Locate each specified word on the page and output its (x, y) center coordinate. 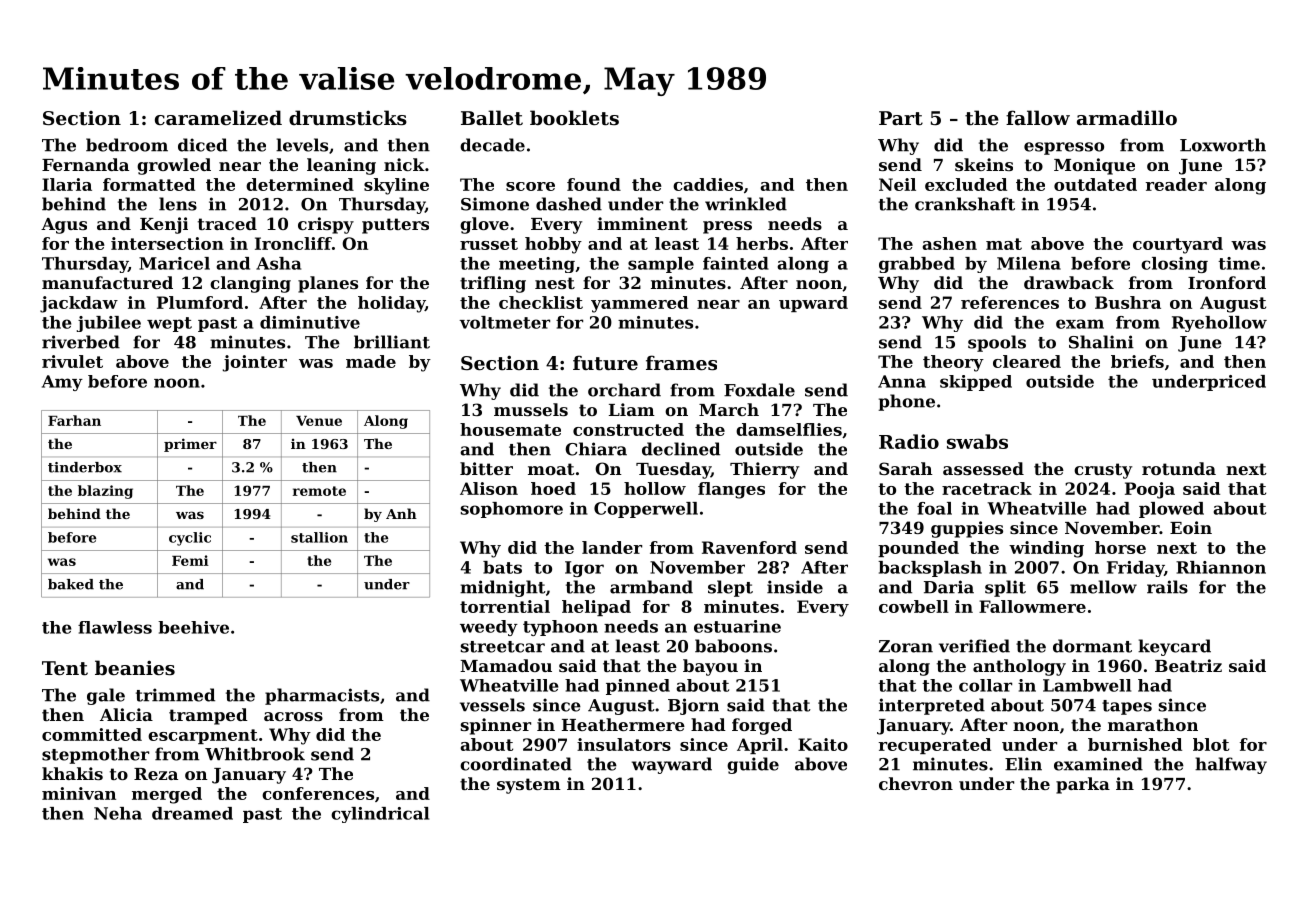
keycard (1174, 647)
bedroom (127, 145)
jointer (255, 363)
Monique (1094, 166)
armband (651, 587)
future (605, 363)
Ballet (492, 118)
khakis (72, 773)
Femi (190, 560)
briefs (1137, 361)
